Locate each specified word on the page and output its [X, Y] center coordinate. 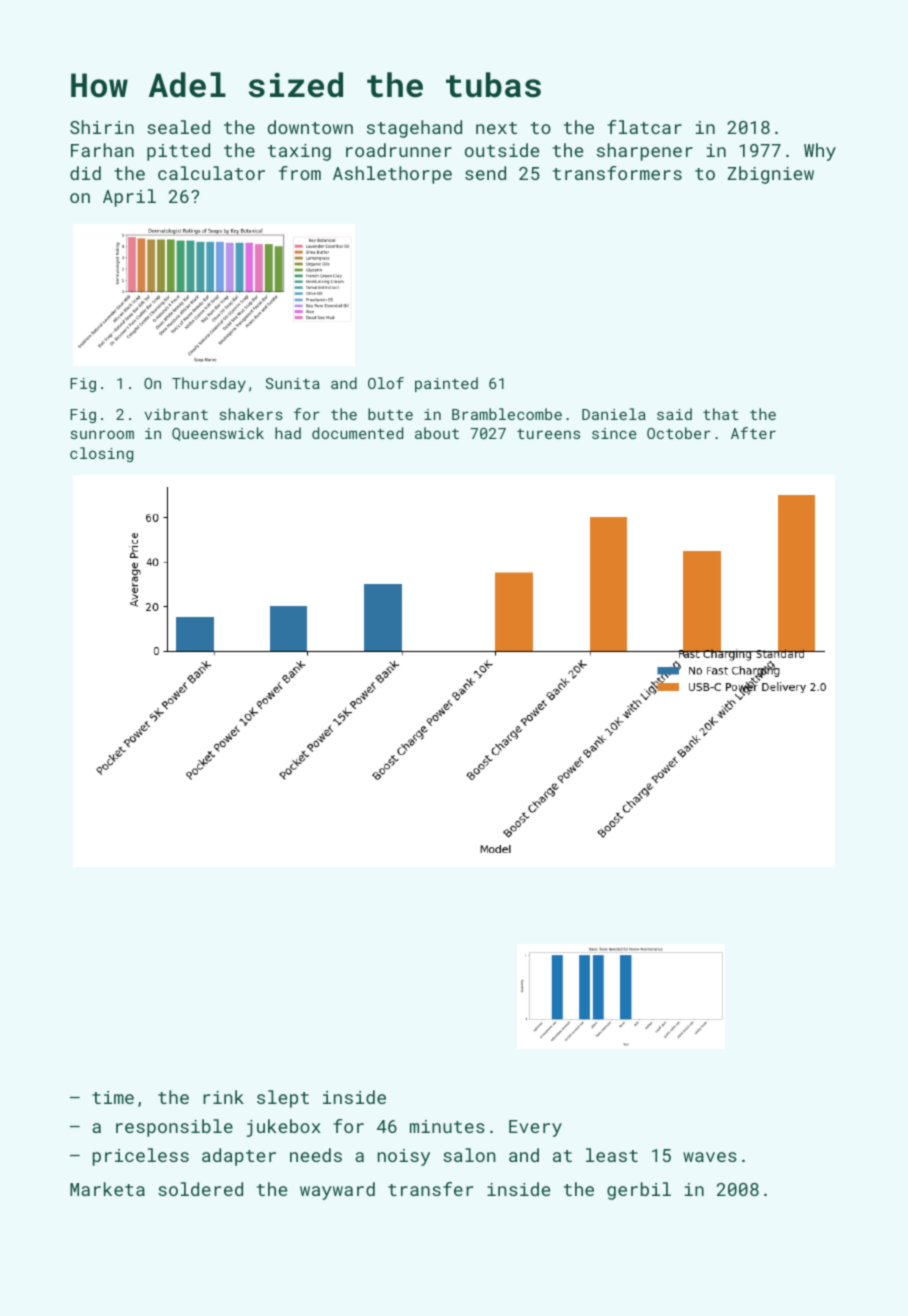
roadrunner [399, 150]
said [674, 414]
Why [820, 152]
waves [710, 1157]
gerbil [639, 1191]
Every [535, 1128]
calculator [211, 173]
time [113, 1097]
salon [469, 1155]
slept [283, 1099]
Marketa [107, 1189]
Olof [386, 383]
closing [101, 454]
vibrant [176, 414]
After [753, 433]
